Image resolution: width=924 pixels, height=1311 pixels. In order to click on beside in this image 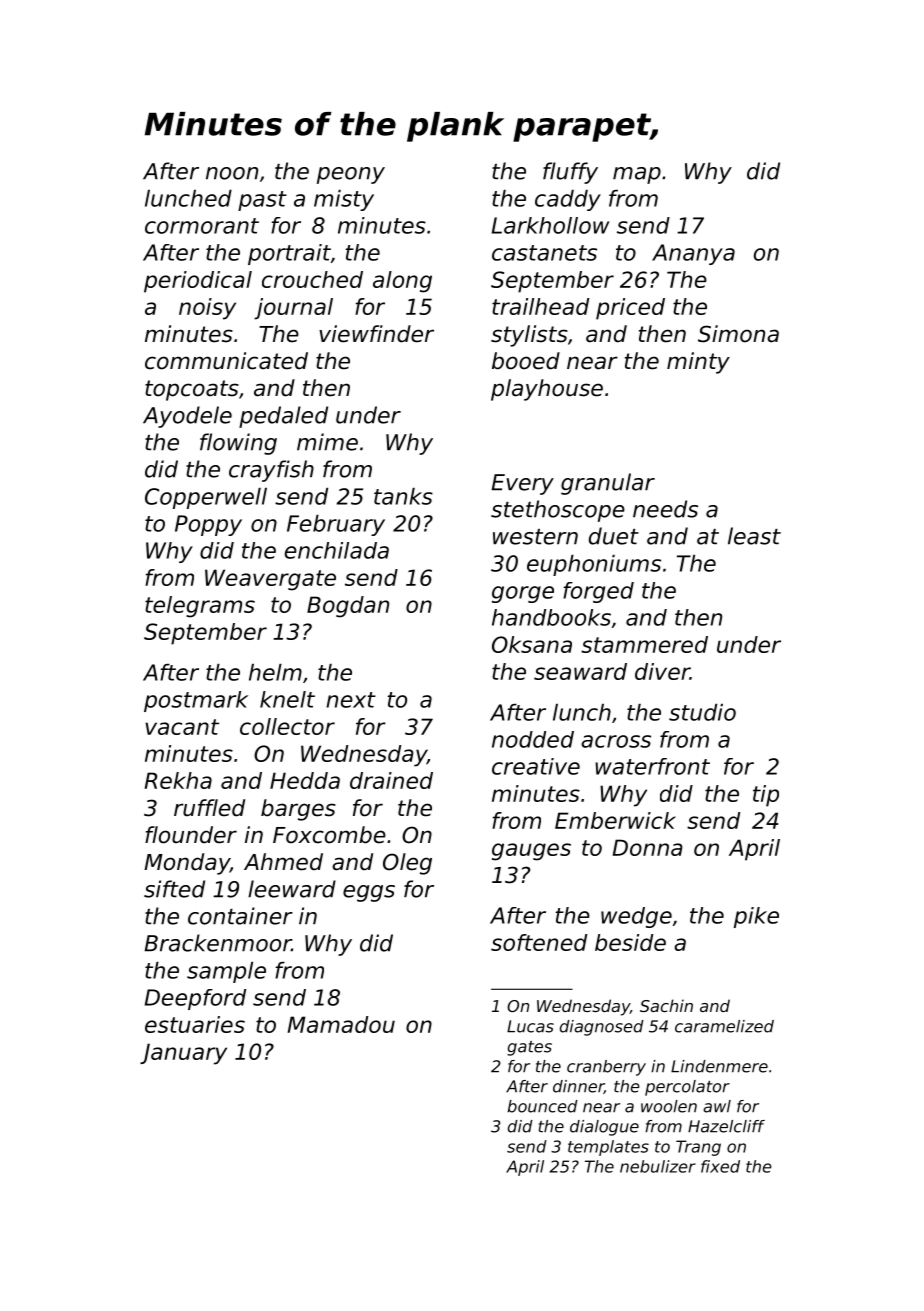, I will do `click(630, 942)`.
